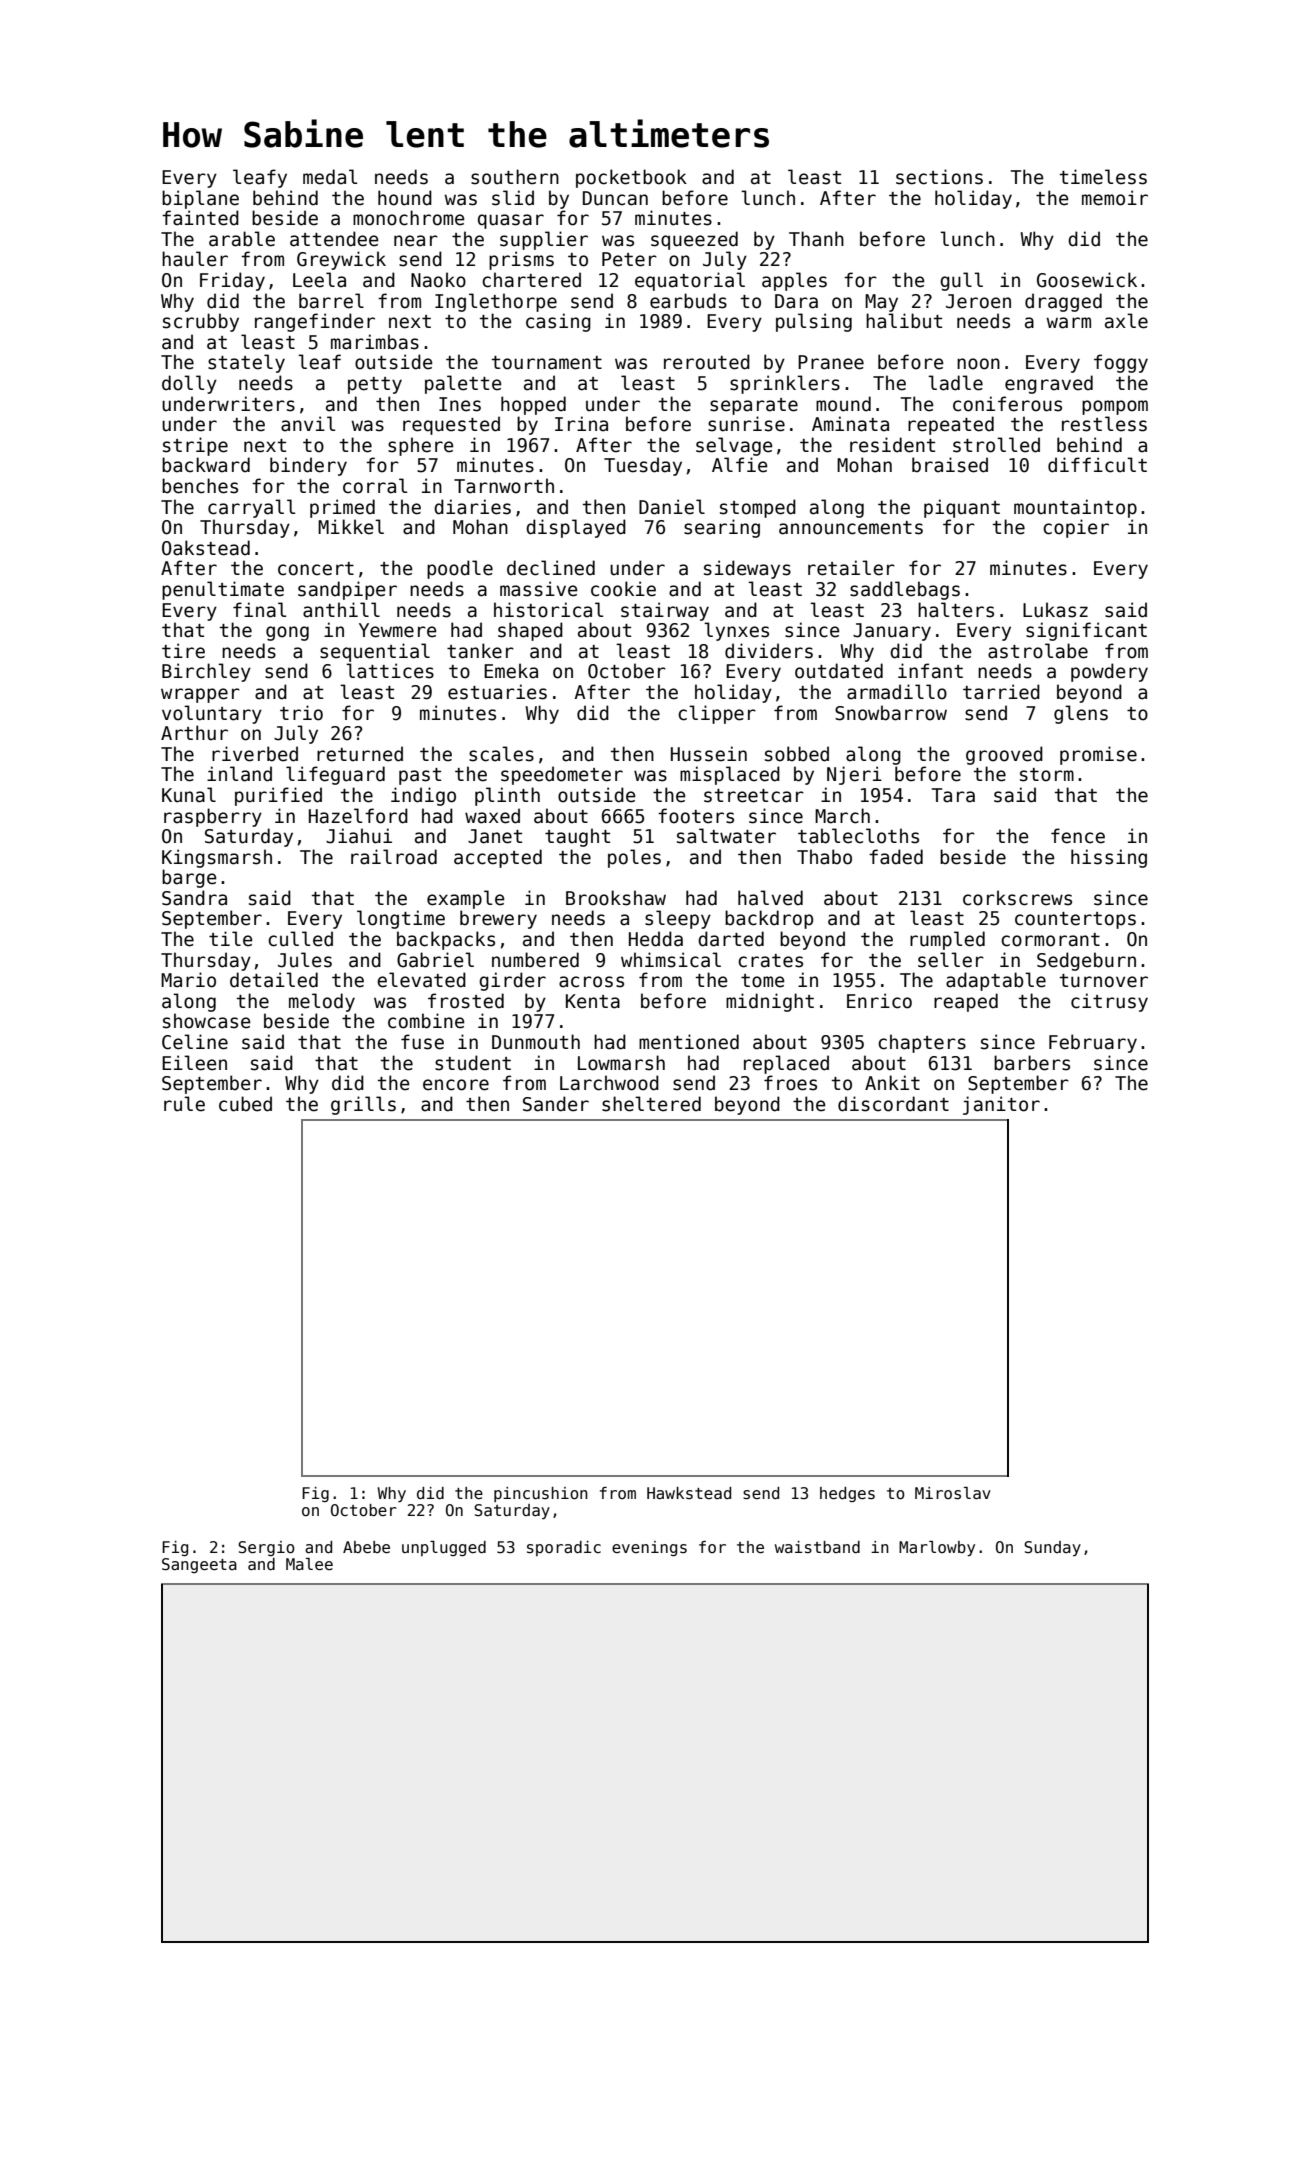  Describe the element at coordinates (245, 1104) in the screenshot. I see `cubed` at that location.
